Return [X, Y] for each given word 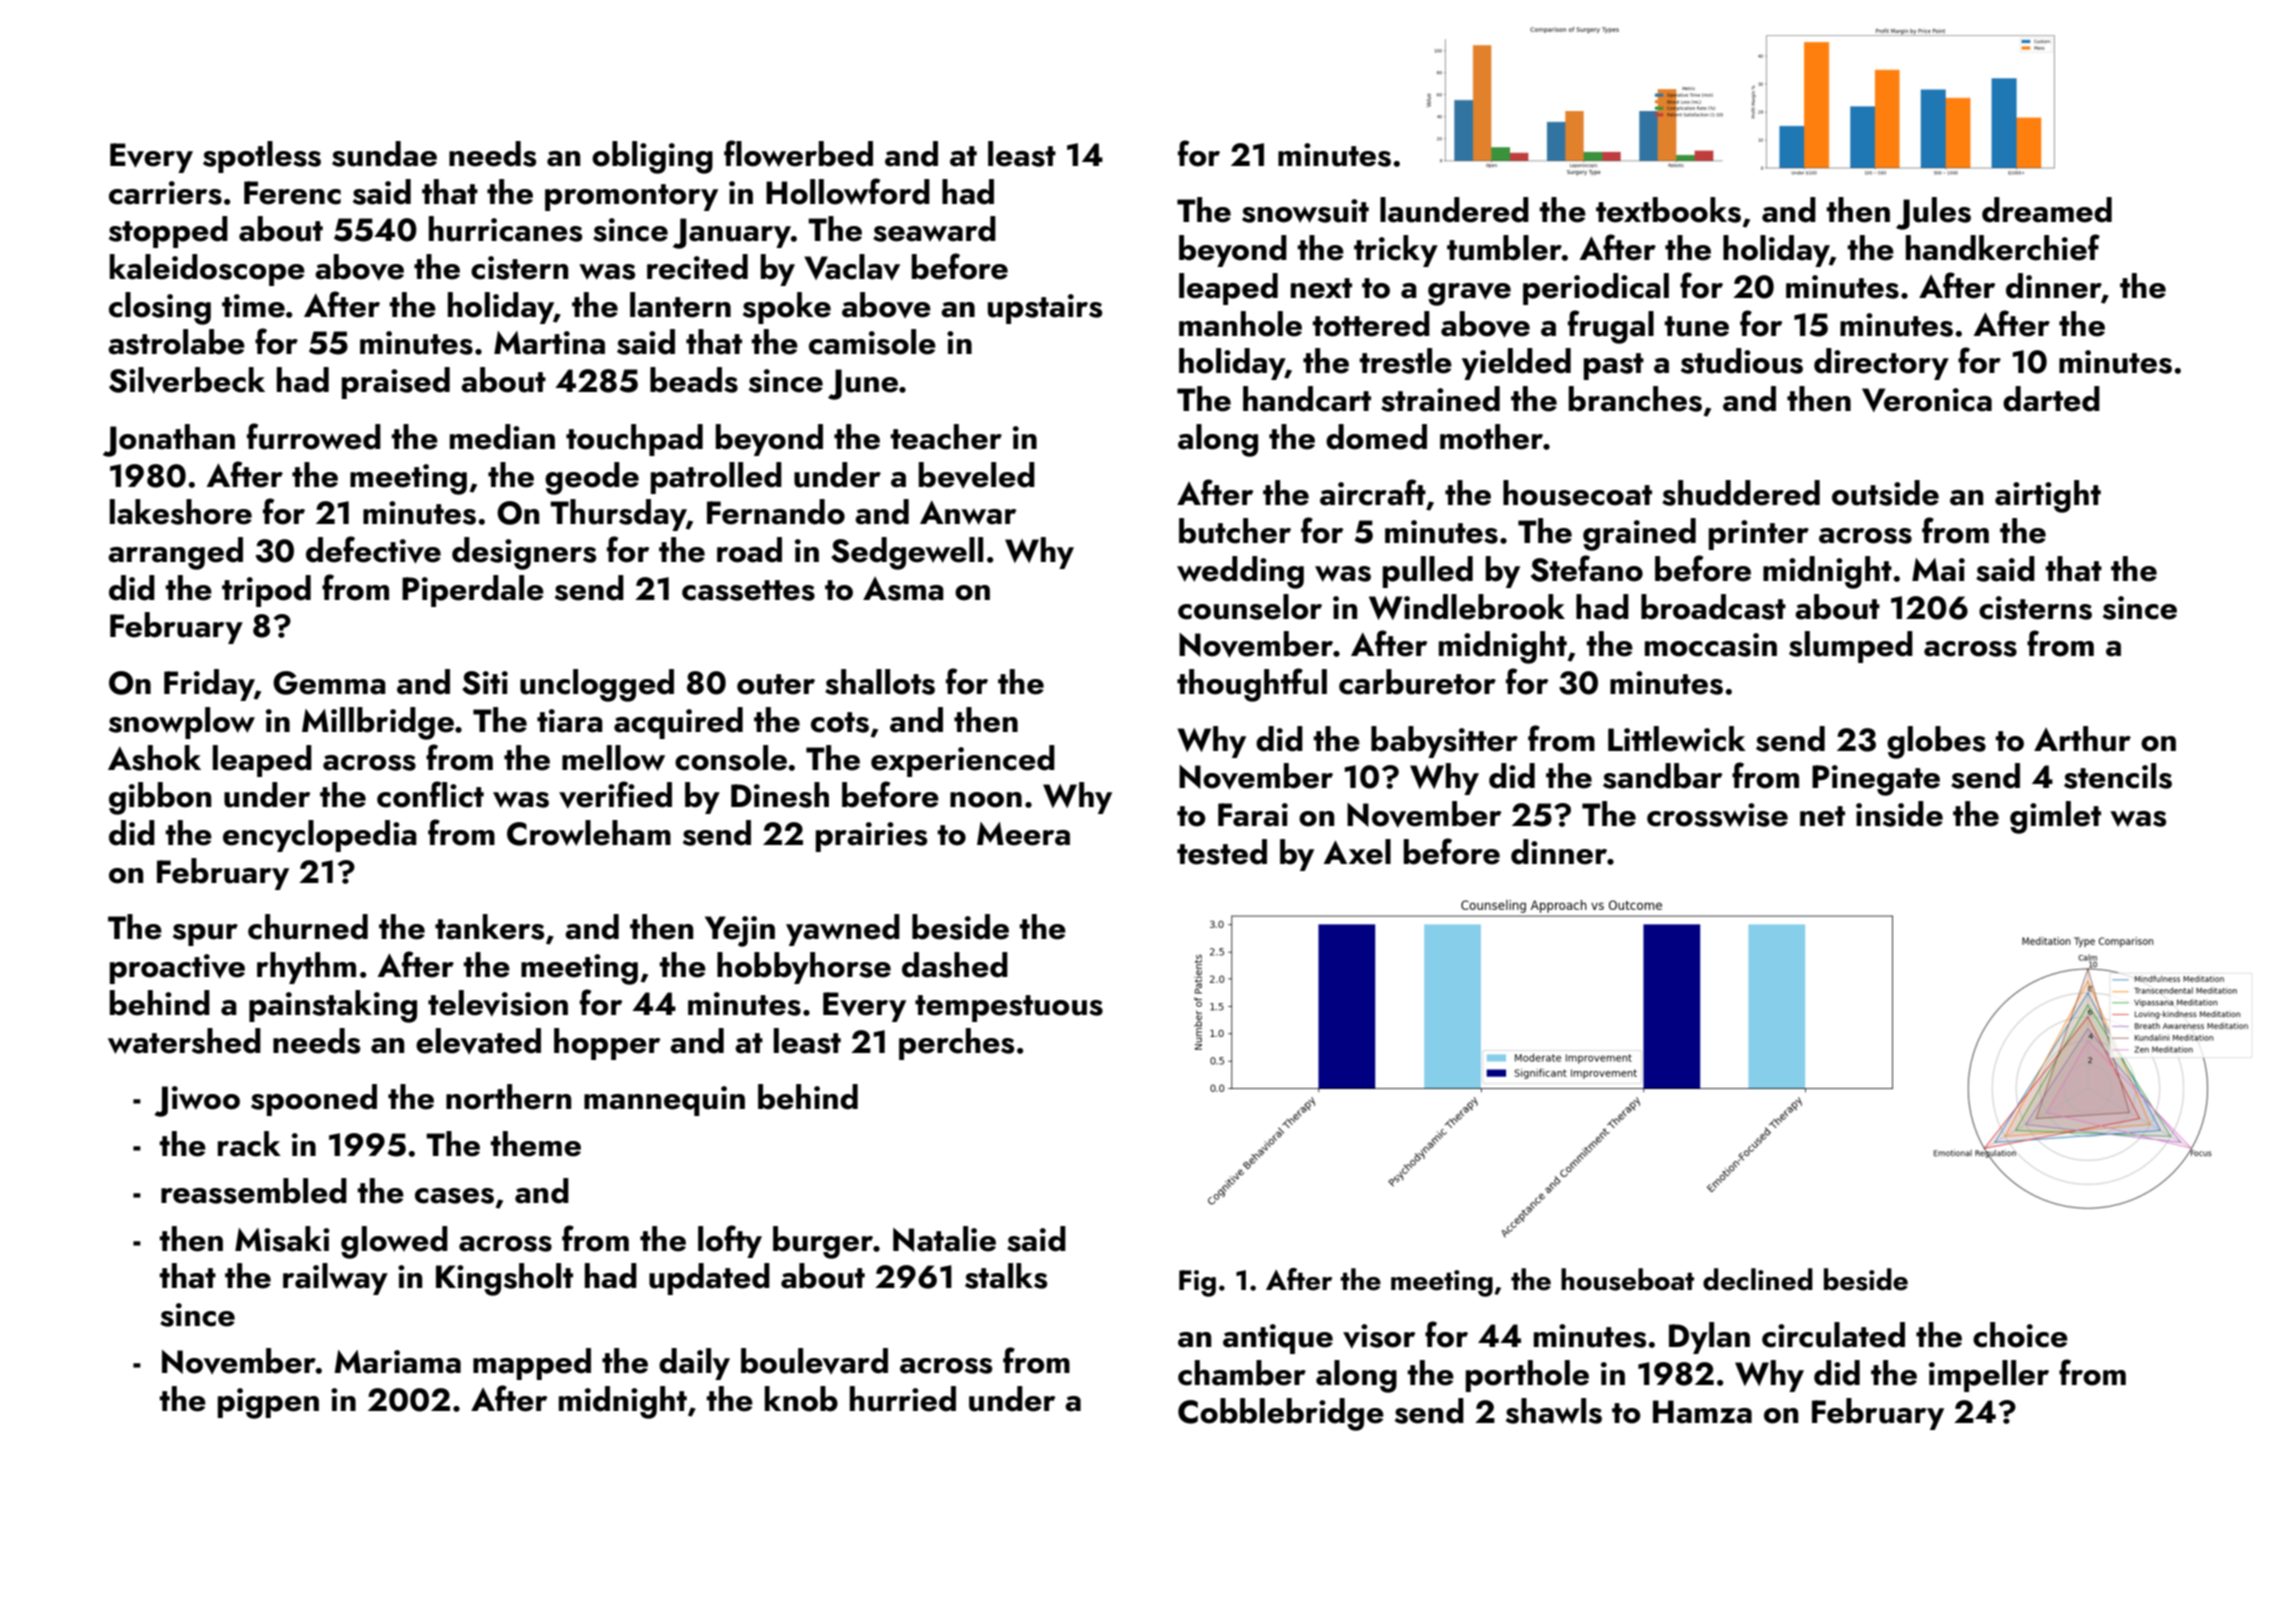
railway [335, 1279]
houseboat [1627, 1279]
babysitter [1444, 742]
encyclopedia [320, 836]
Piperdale [473, 591]
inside [1899, 814]
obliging [652, 157]
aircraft [1373, 492]
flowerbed [798, 153]
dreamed [2047, 210]
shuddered [1741, 493]
